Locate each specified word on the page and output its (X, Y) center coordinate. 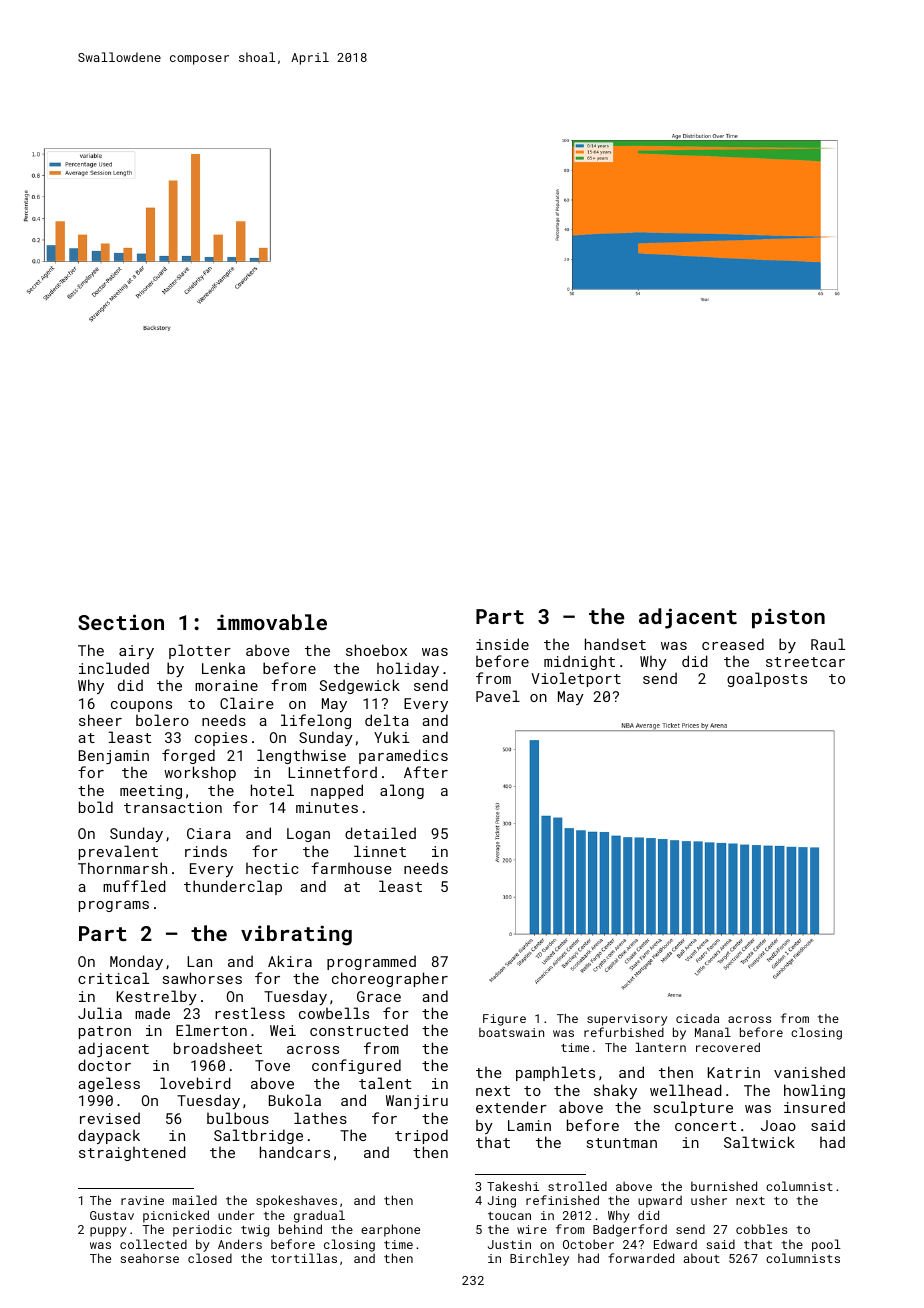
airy (136, 652)
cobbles (762, 1229)
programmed (371, 962)
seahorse (149, 1258)
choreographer (390, 979)
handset (615, 644)
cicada (697, 1018)
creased (733, 644)
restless (250, 1013)
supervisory (627, 1020)
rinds (206, 851)
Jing (502, 1202)
